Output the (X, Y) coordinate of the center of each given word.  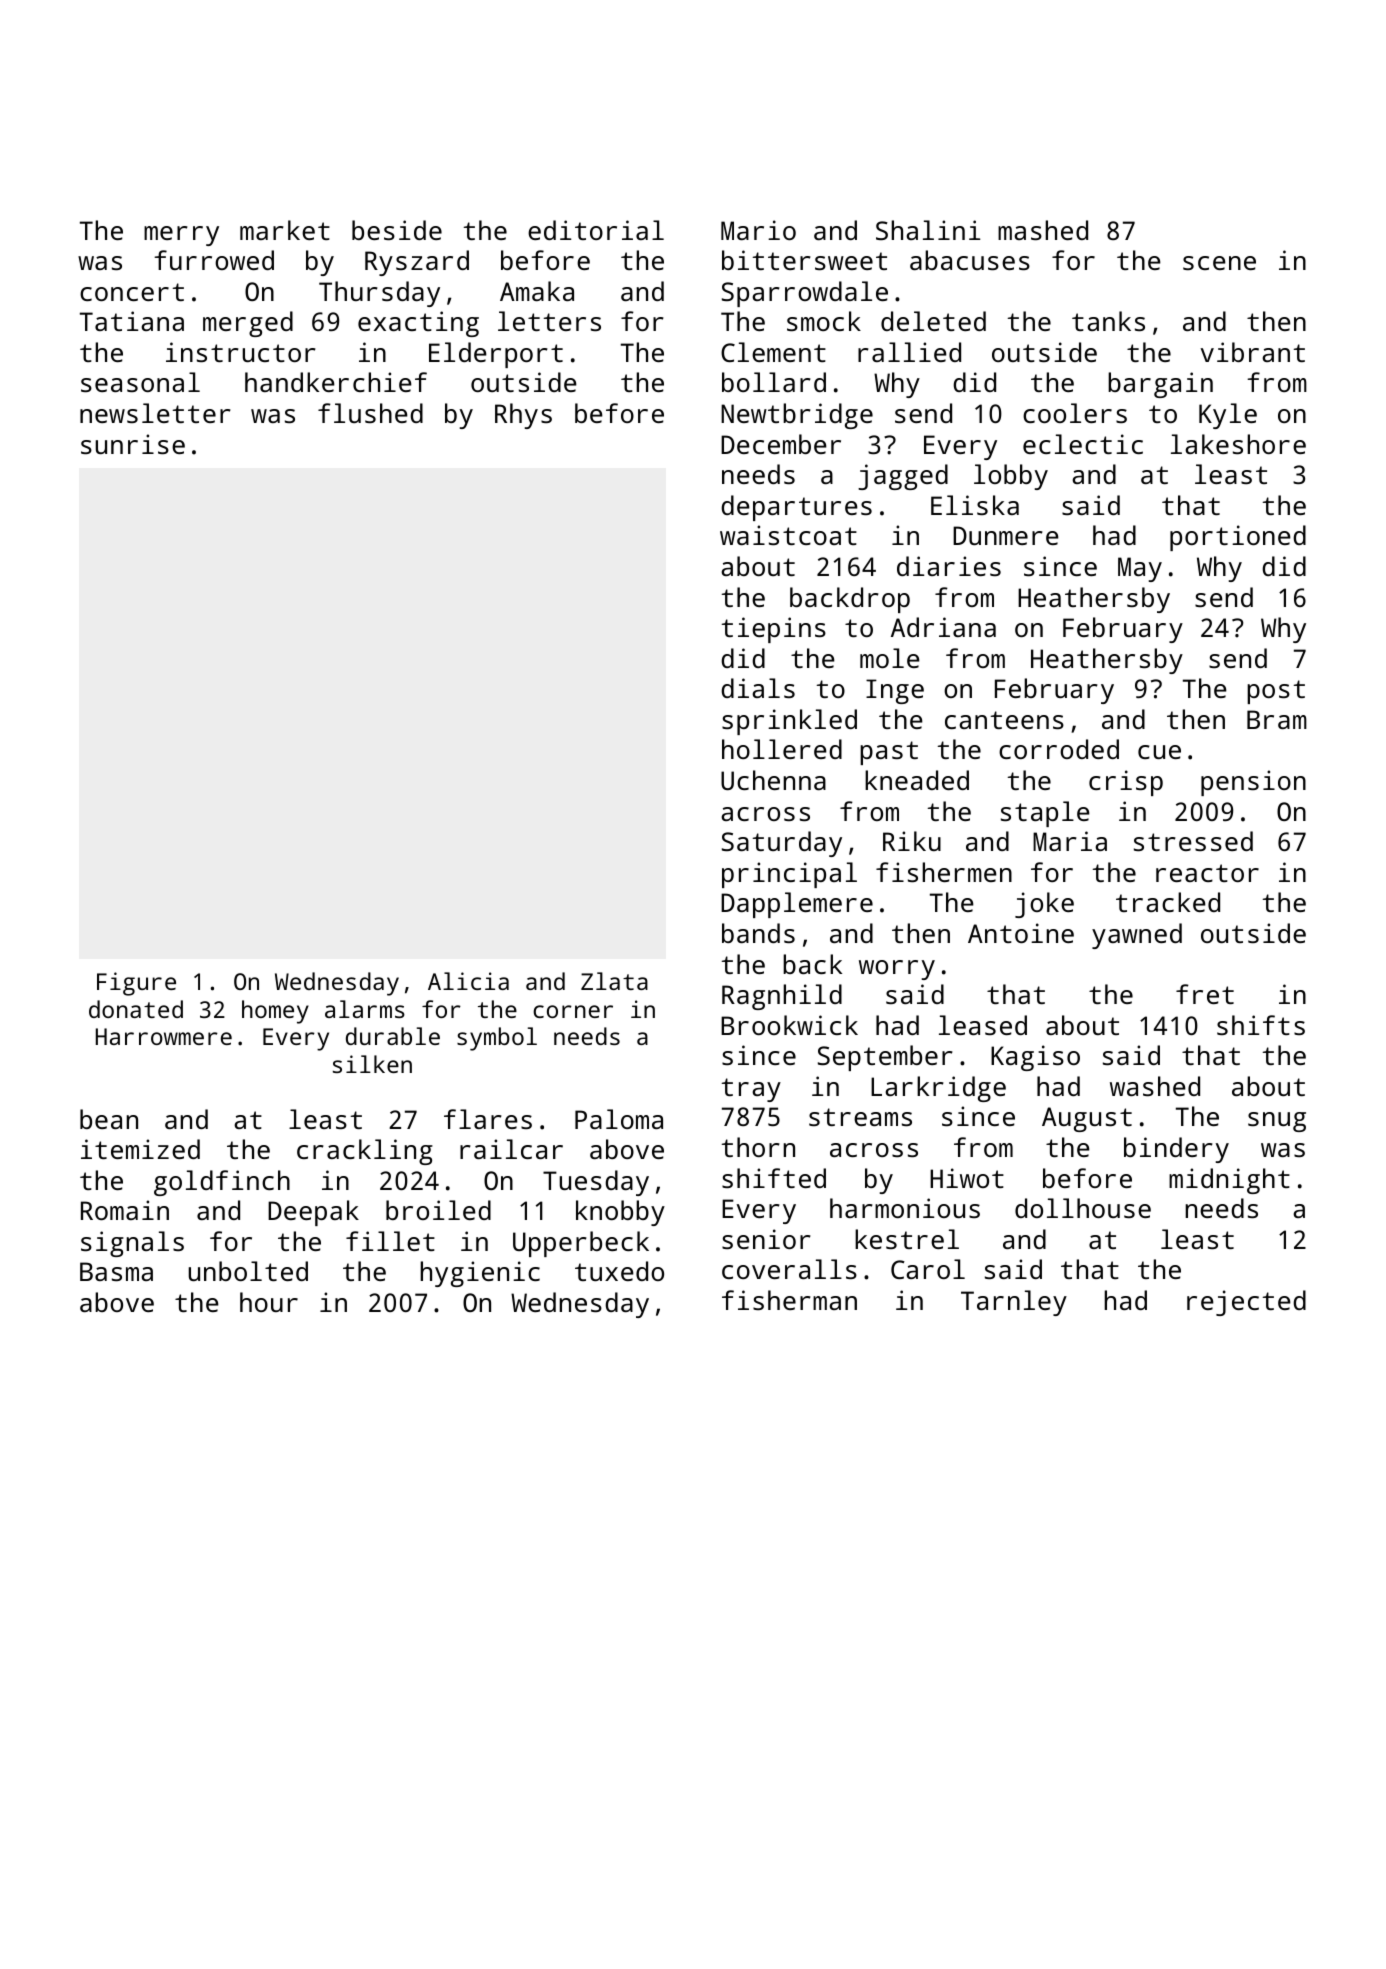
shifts (1261, 1025)
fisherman (789, 1300)
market (285, 230)
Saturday (782, 844)
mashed (1043, 230)
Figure (136, 984)
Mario (758, 230)
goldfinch (222, 1183)
